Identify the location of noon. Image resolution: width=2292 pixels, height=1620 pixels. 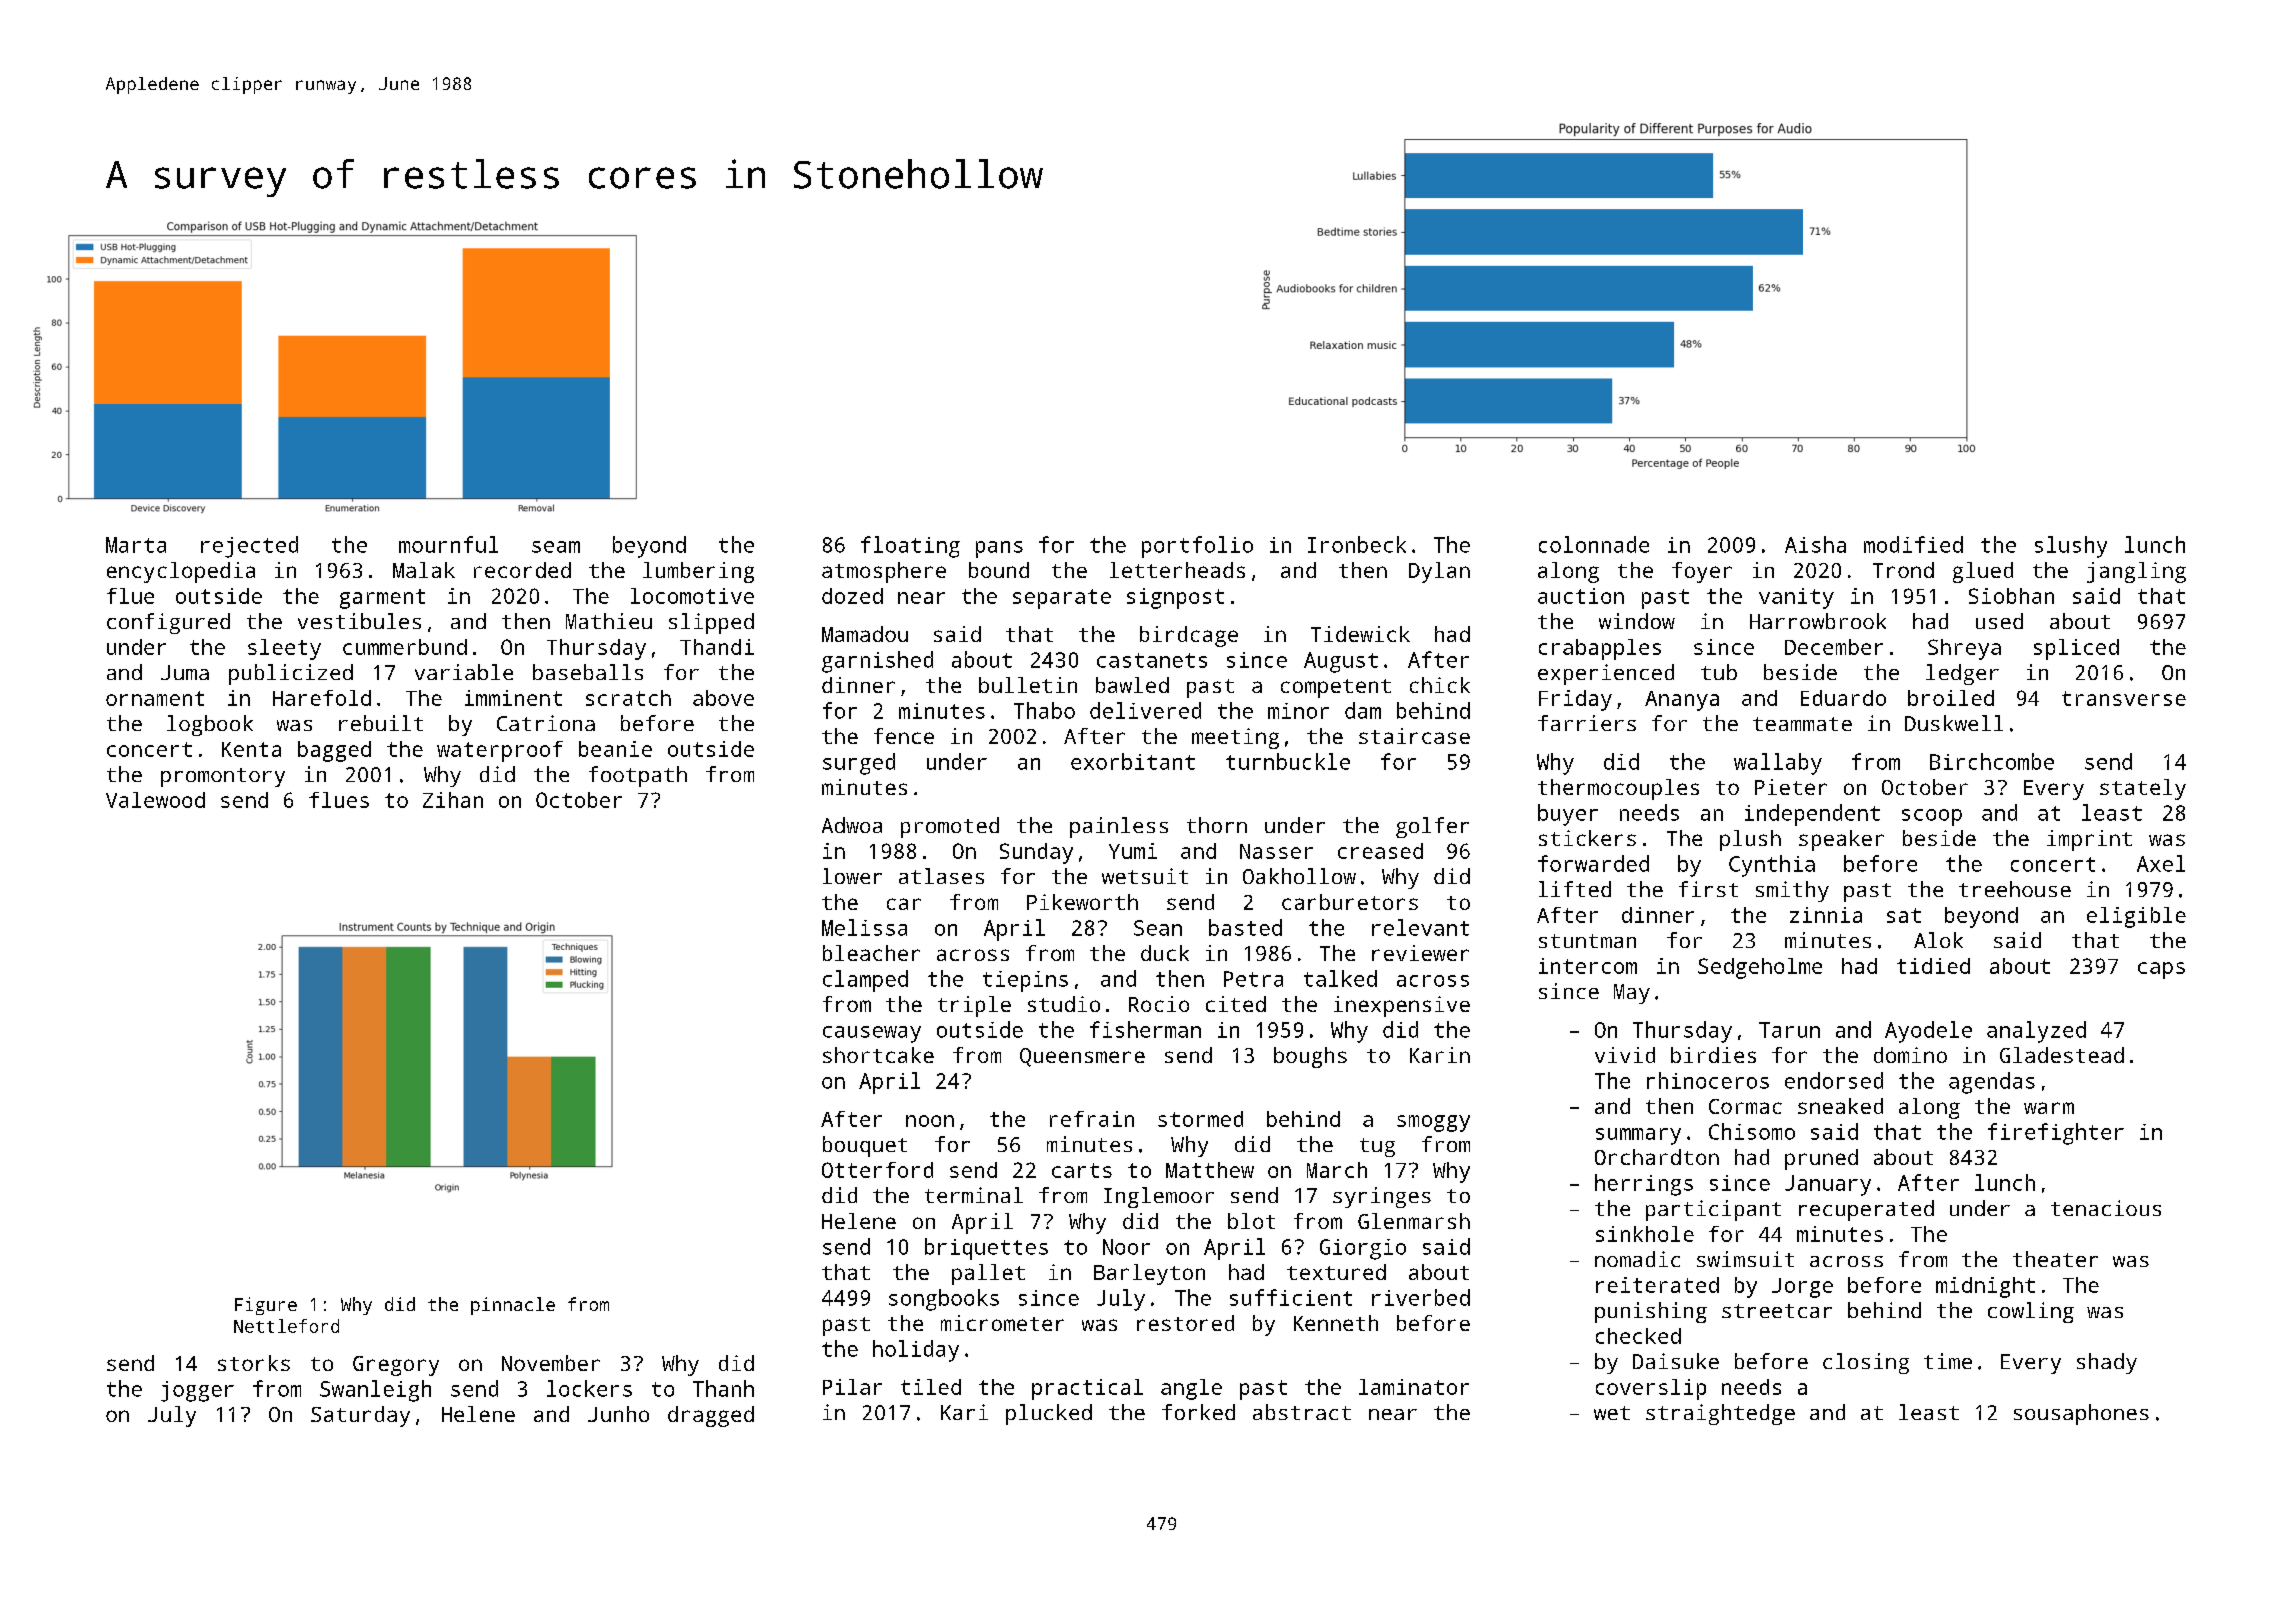
(930, 1121).
